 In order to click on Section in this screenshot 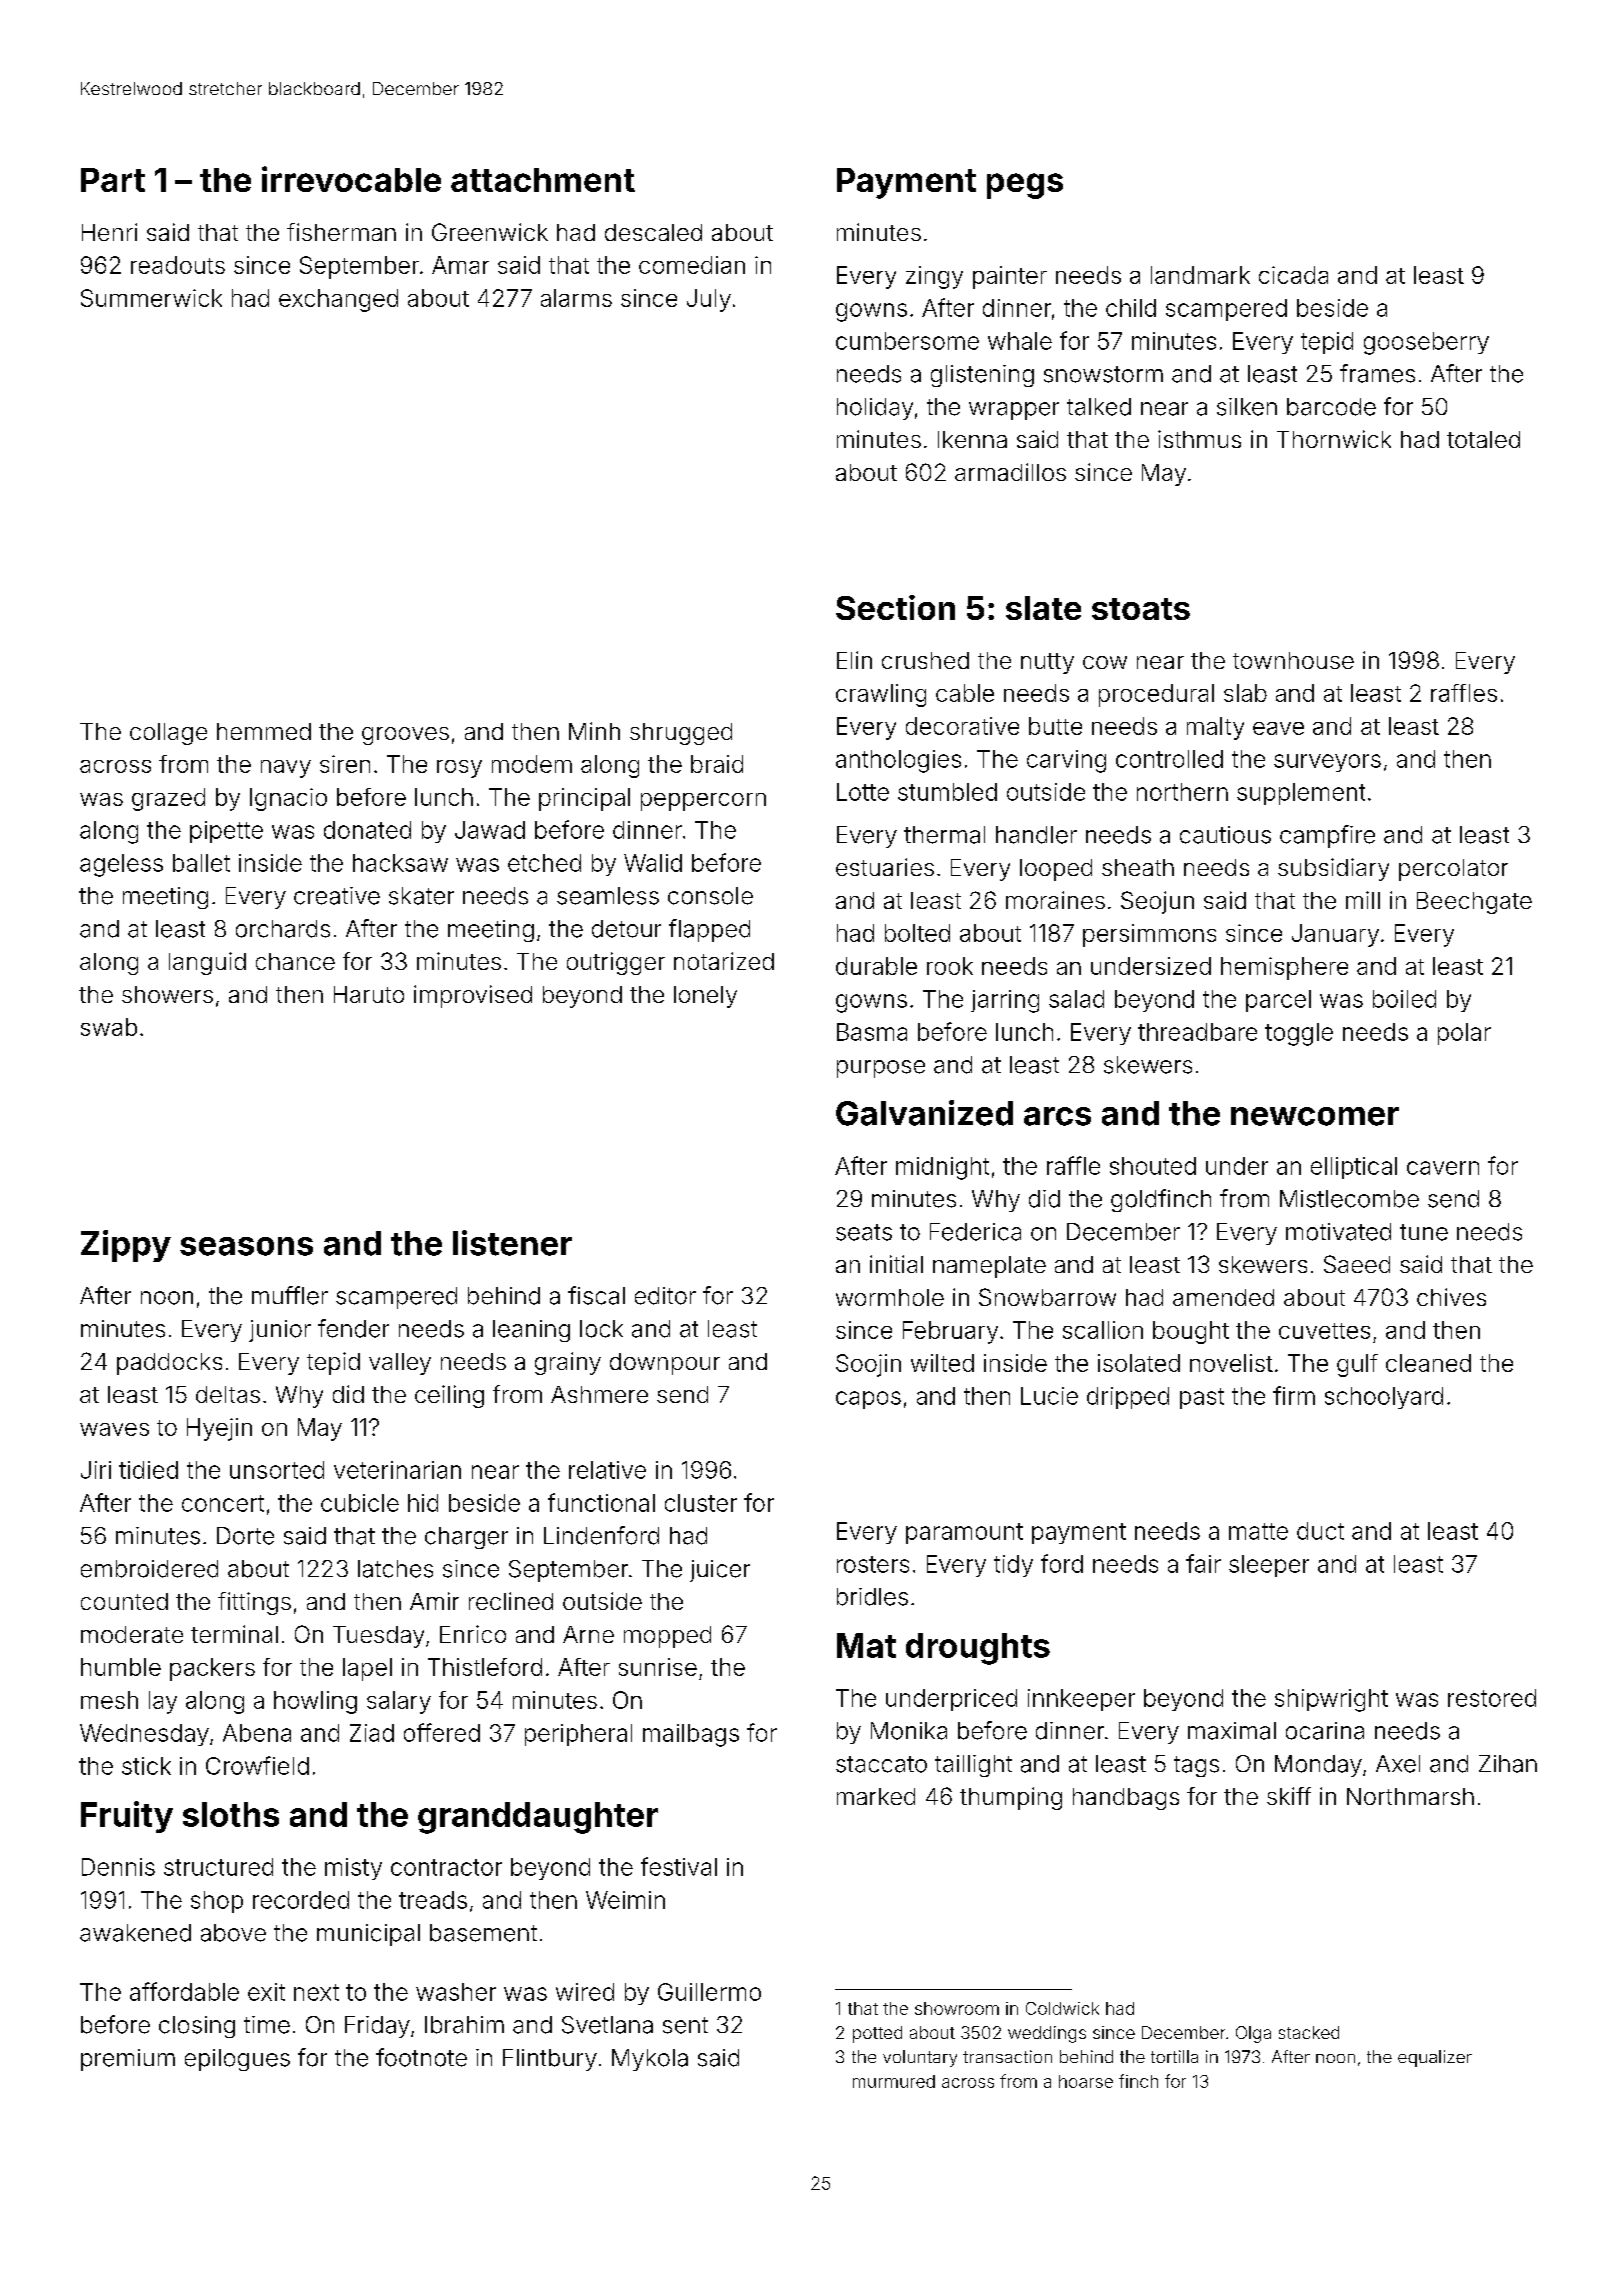, I will do `click(895, 607)`.
